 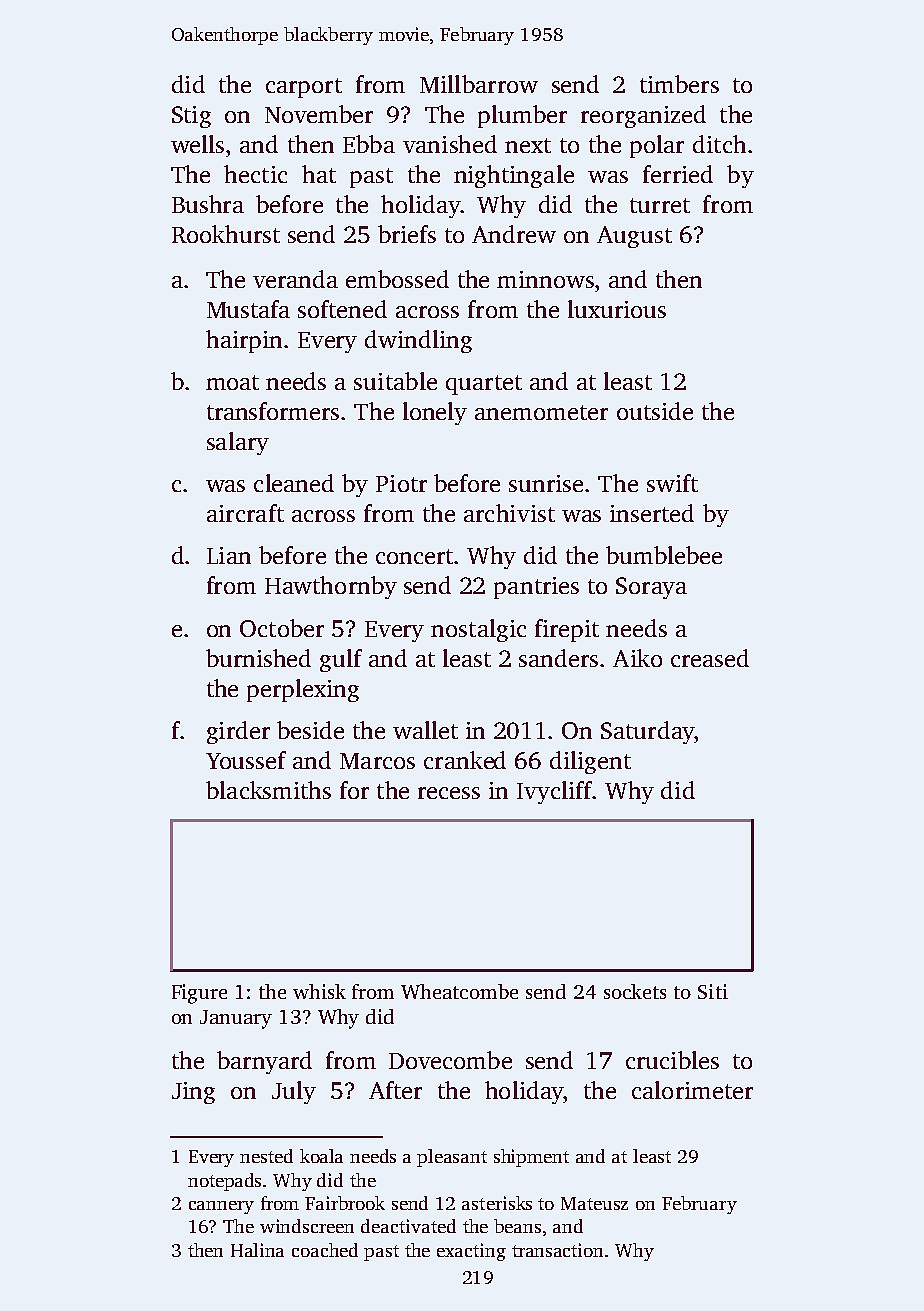 What do you see at coordinates (465, 760) in the screenshot?
I see `cranked` at bounding box center [465, 760].
